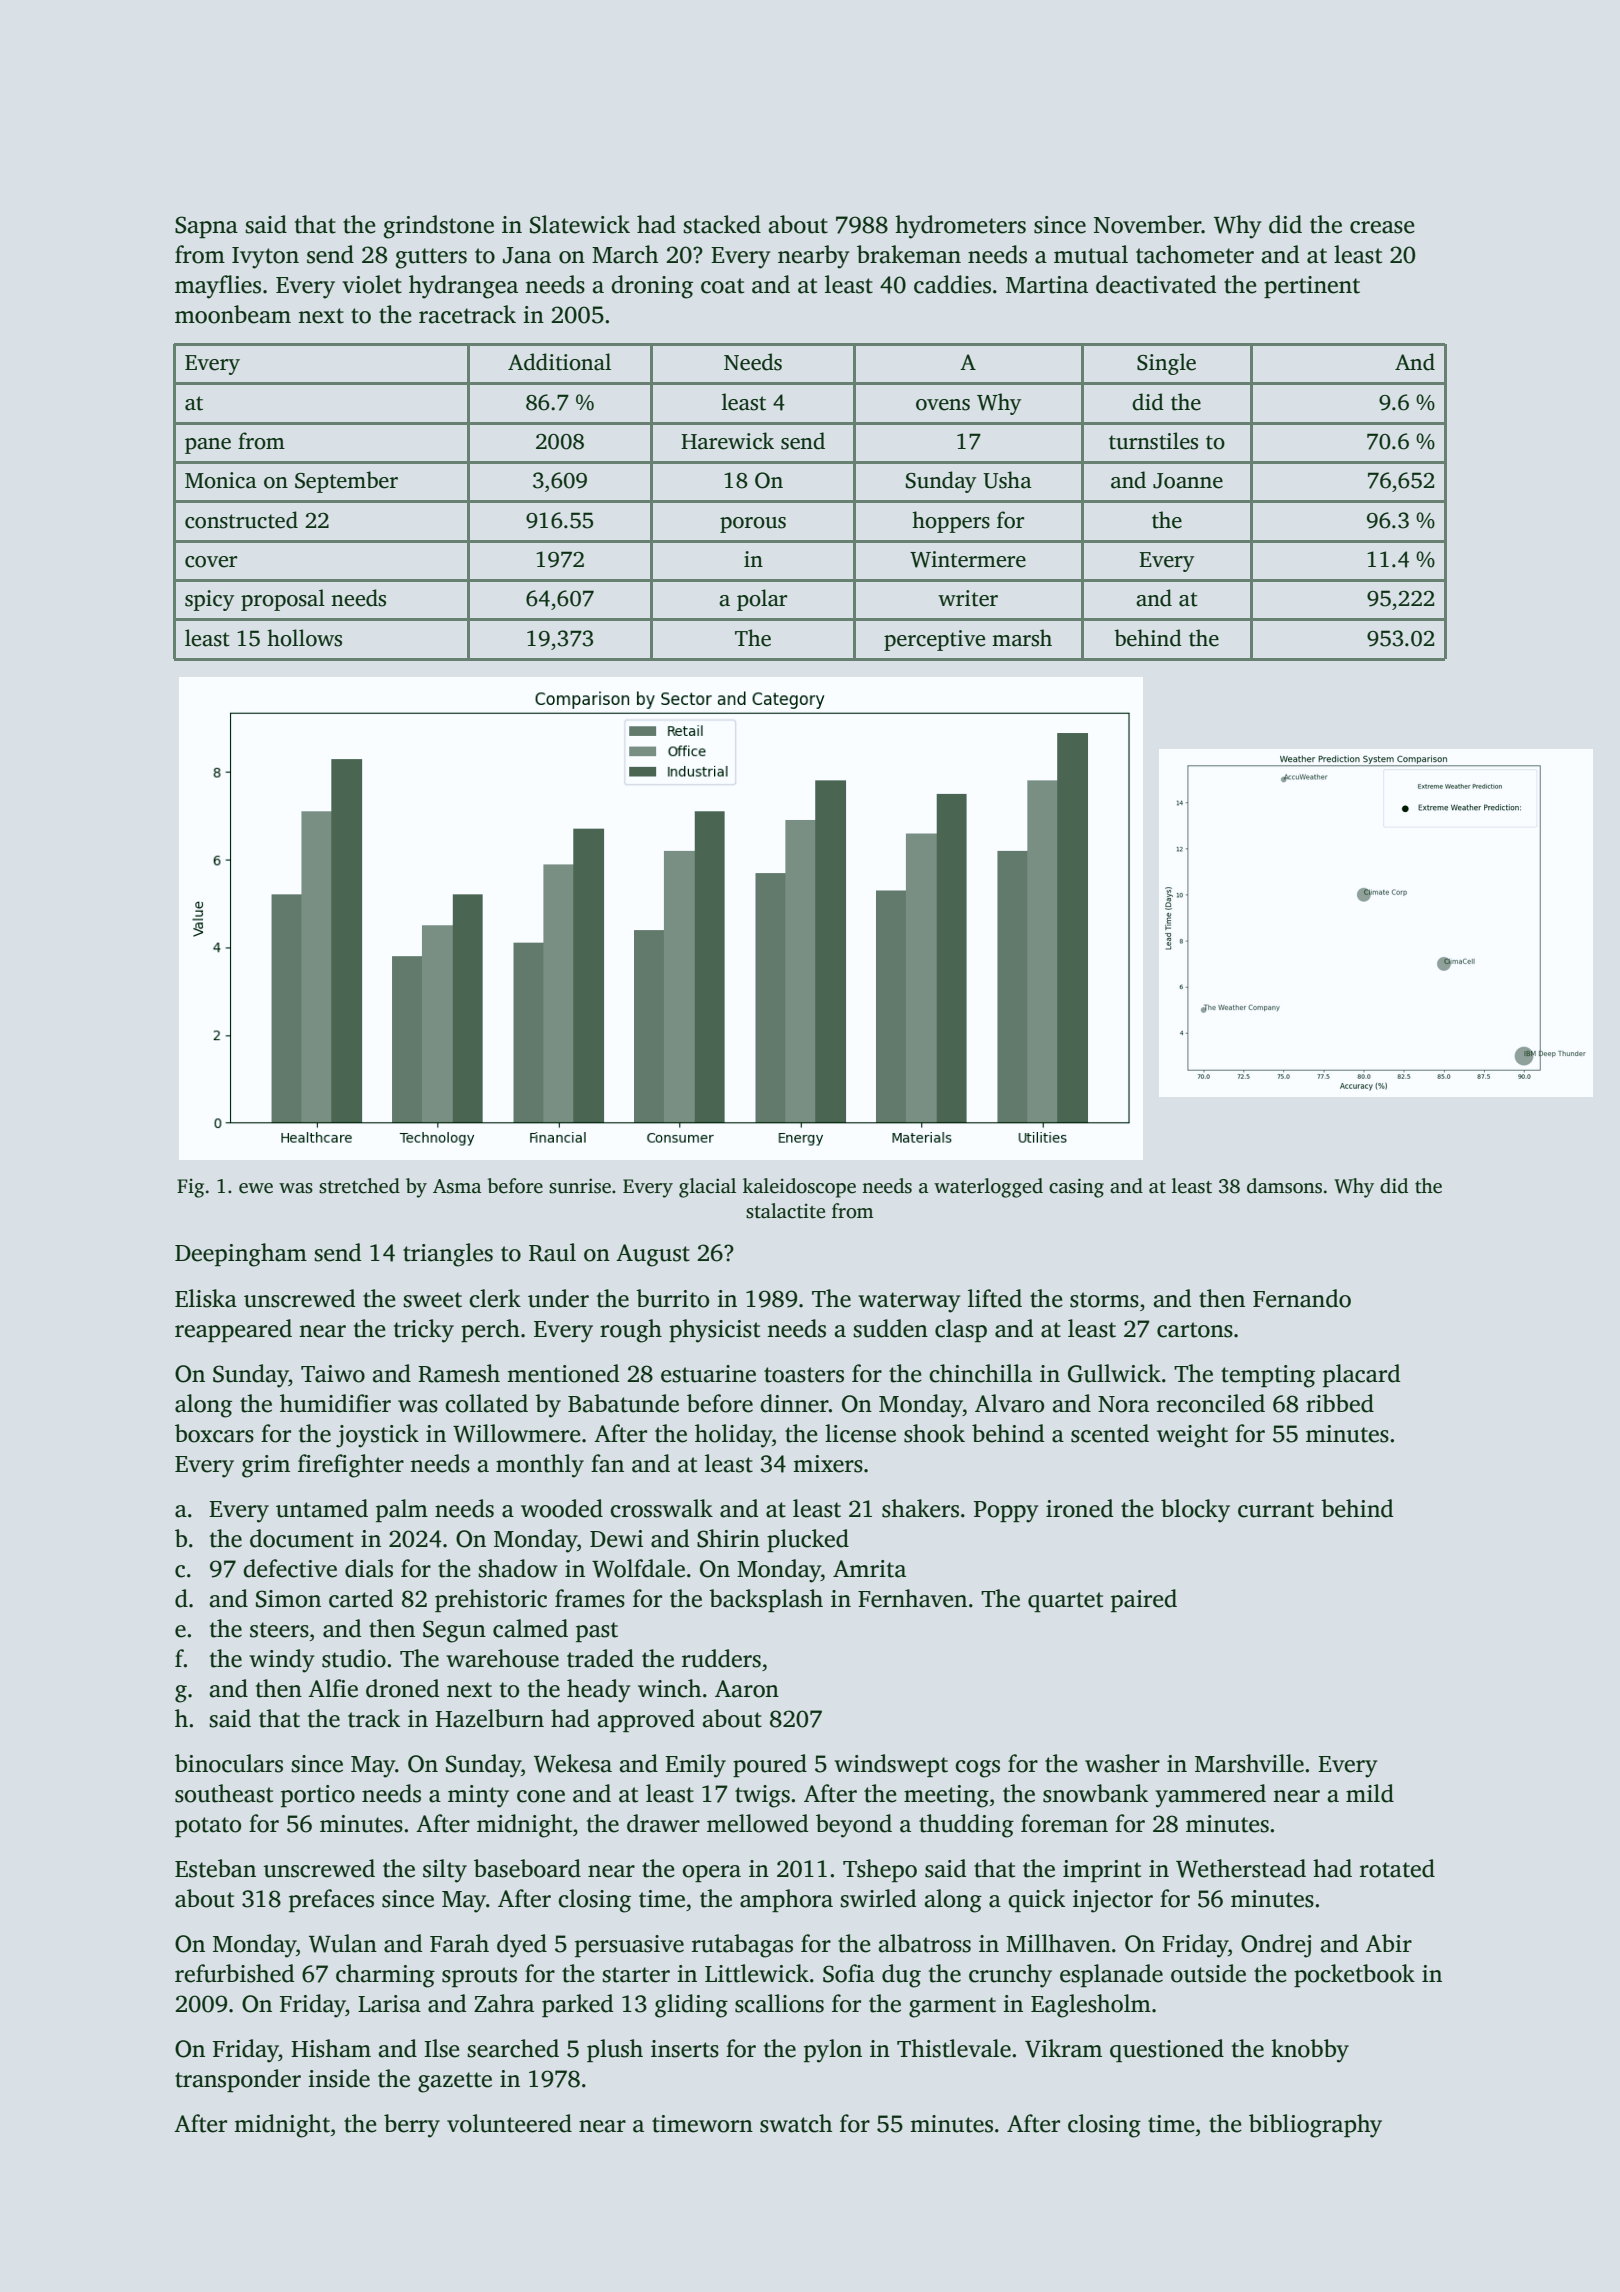 The height and width of the image is (2292, 1620). What do you see at coordinates (457, 1186) in the image?
I see `Asma` at bounding box center [457, 1186].
